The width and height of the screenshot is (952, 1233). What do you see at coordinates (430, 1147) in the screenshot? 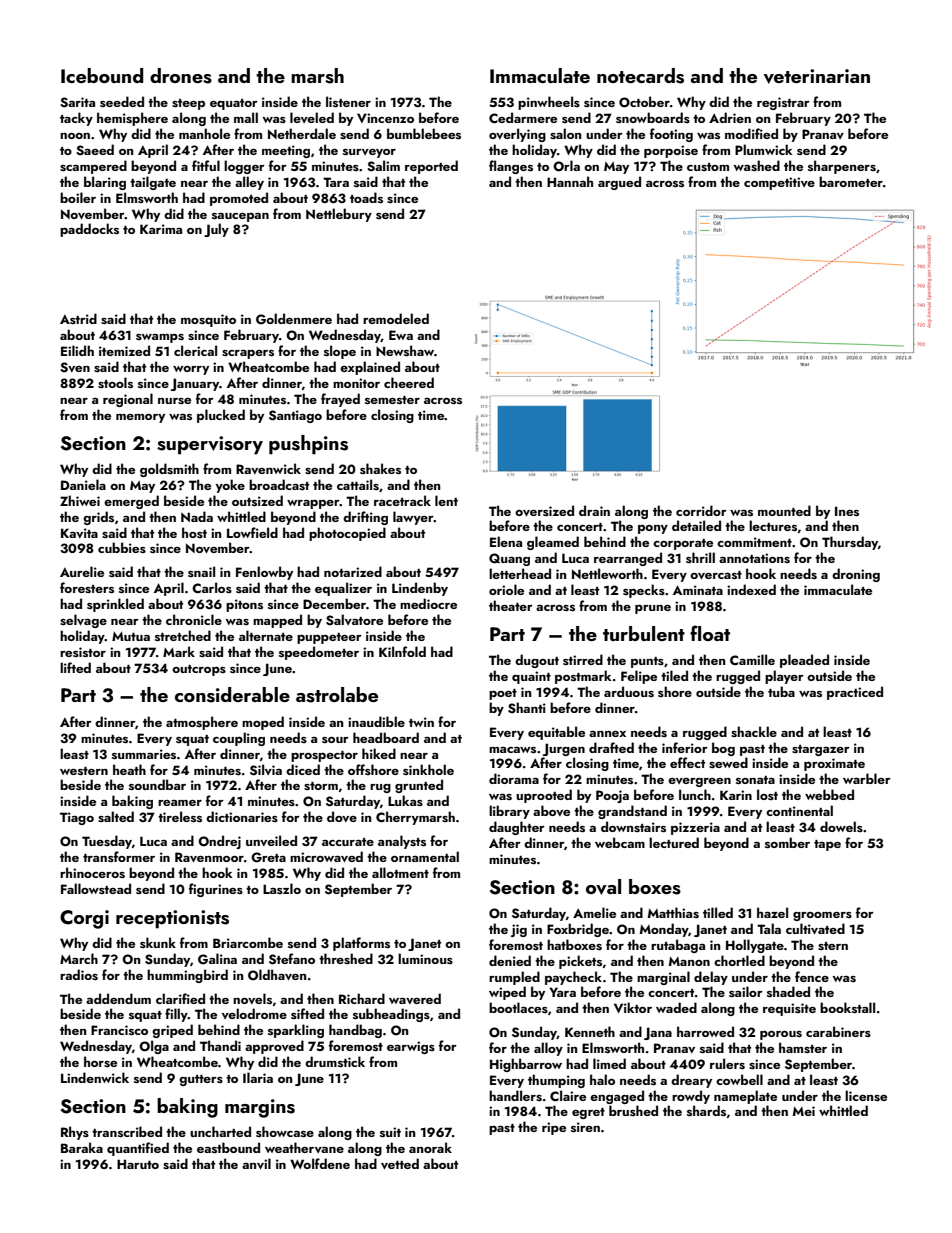
I see `anorak` at bounding box center [430, 1147].
